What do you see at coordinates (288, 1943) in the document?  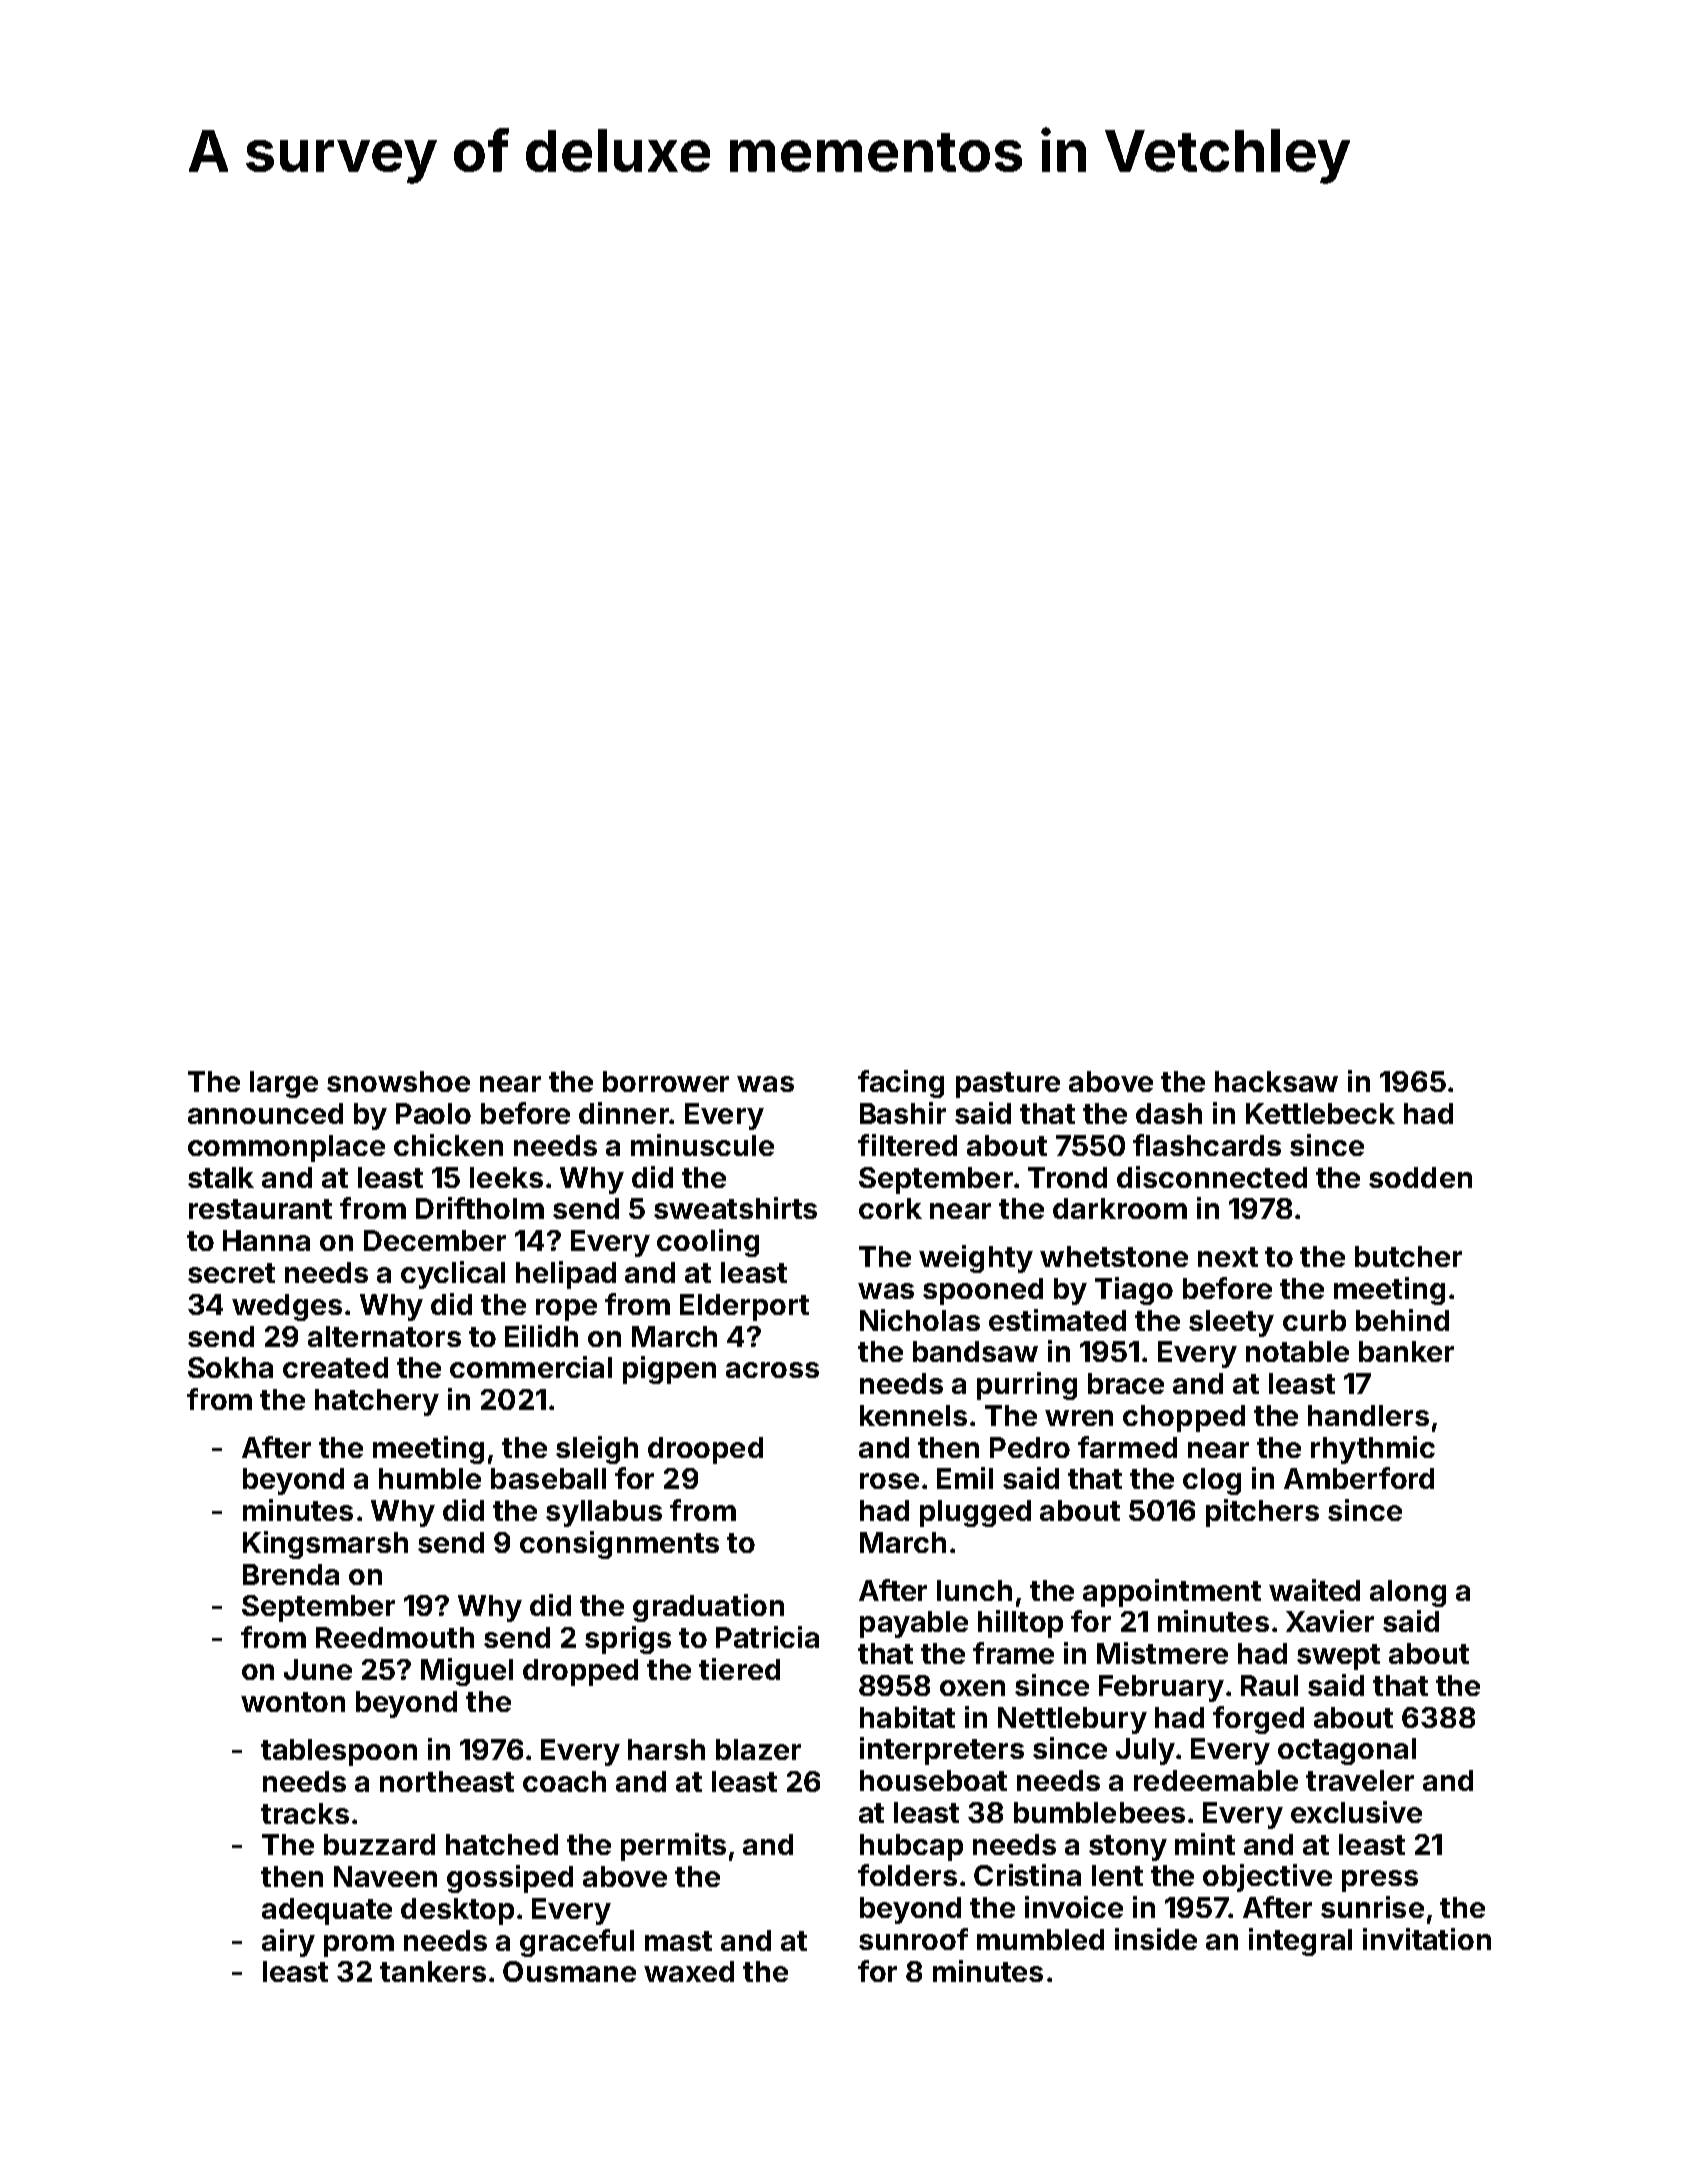 I see `airy` at bounding box center [288, 1943].
